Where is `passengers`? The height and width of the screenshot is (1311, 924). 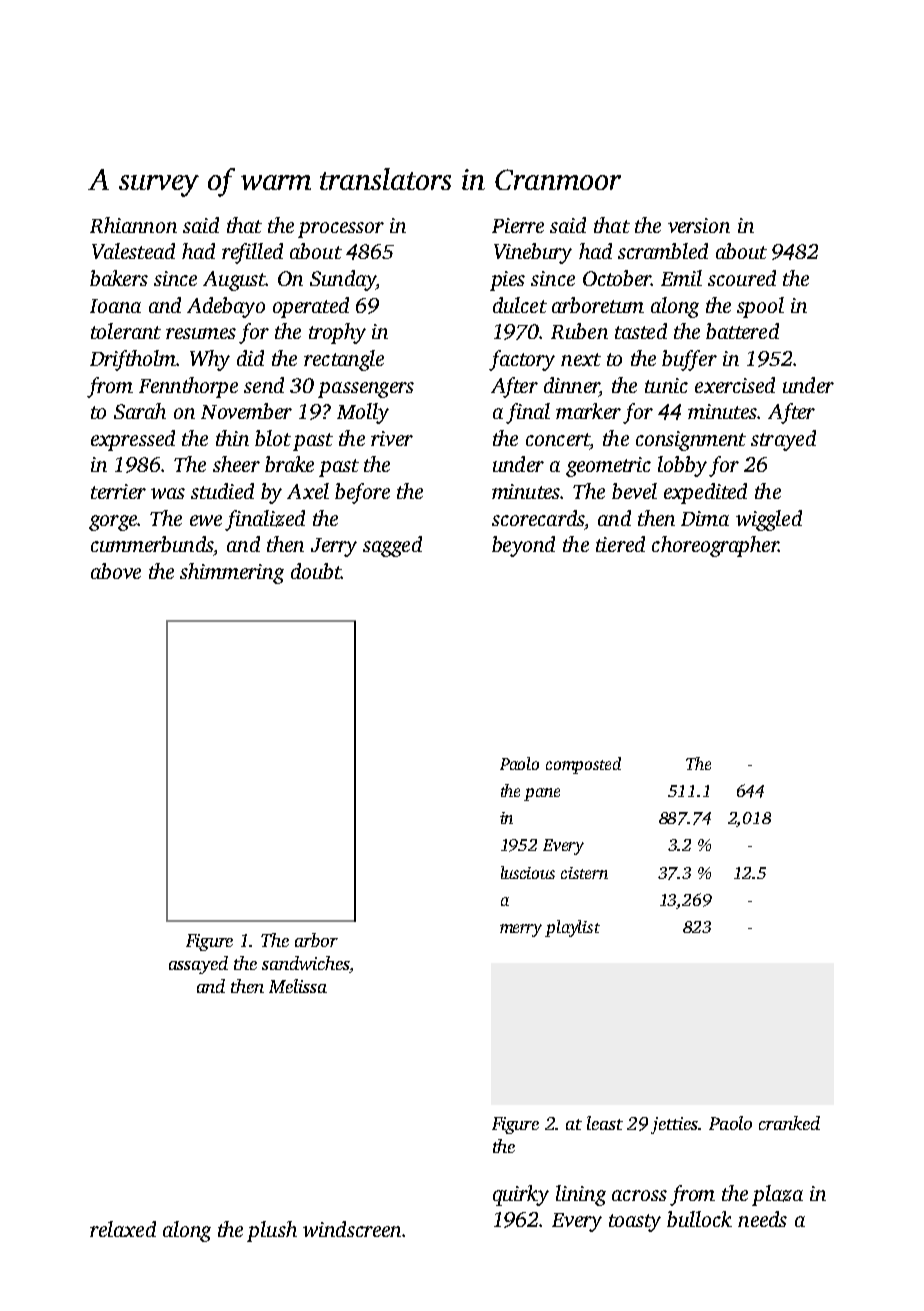
passengers is located at coordinates (366, 390).
